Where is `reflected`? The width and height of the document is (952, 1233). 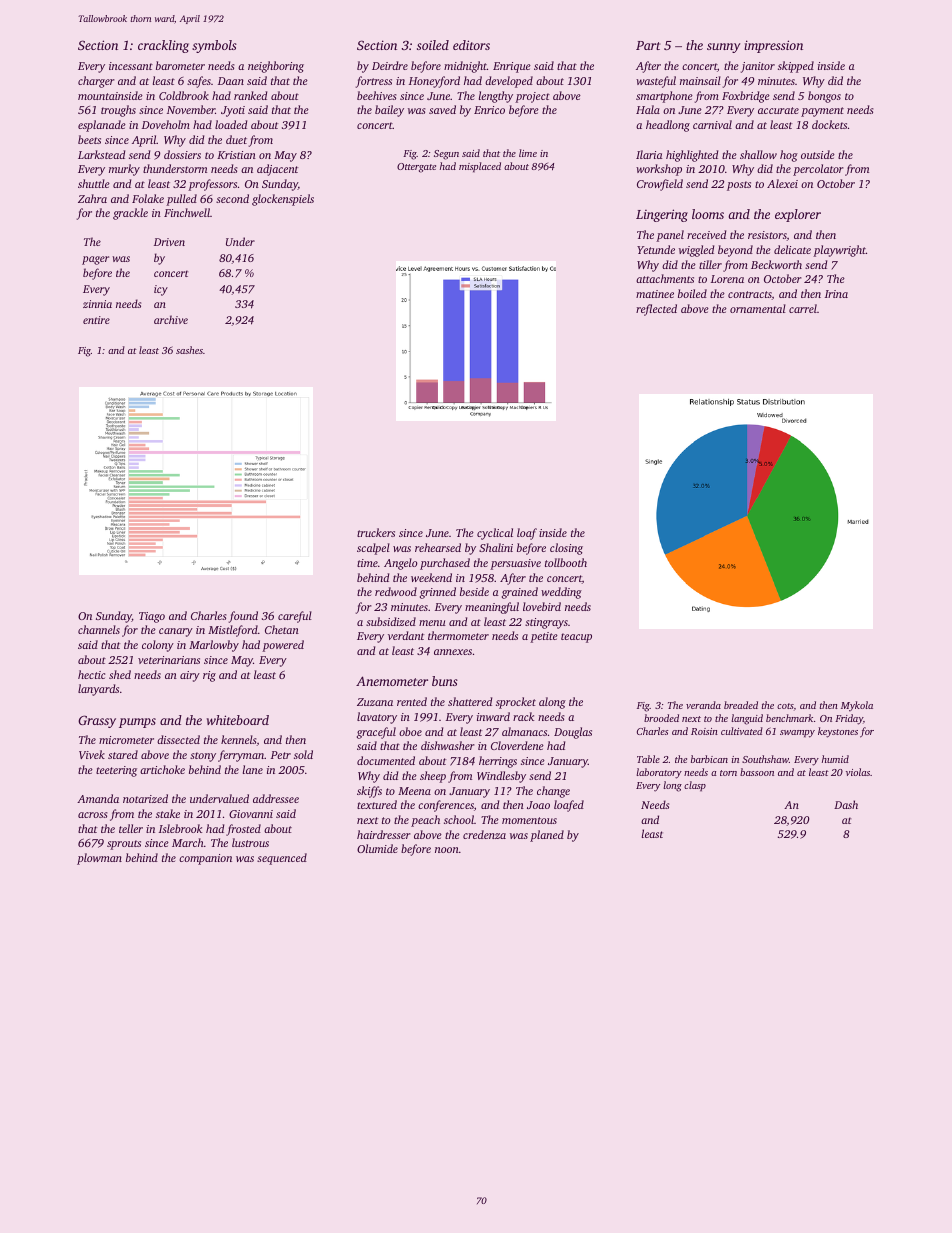
reflected is located at coordinates (656, 310).
